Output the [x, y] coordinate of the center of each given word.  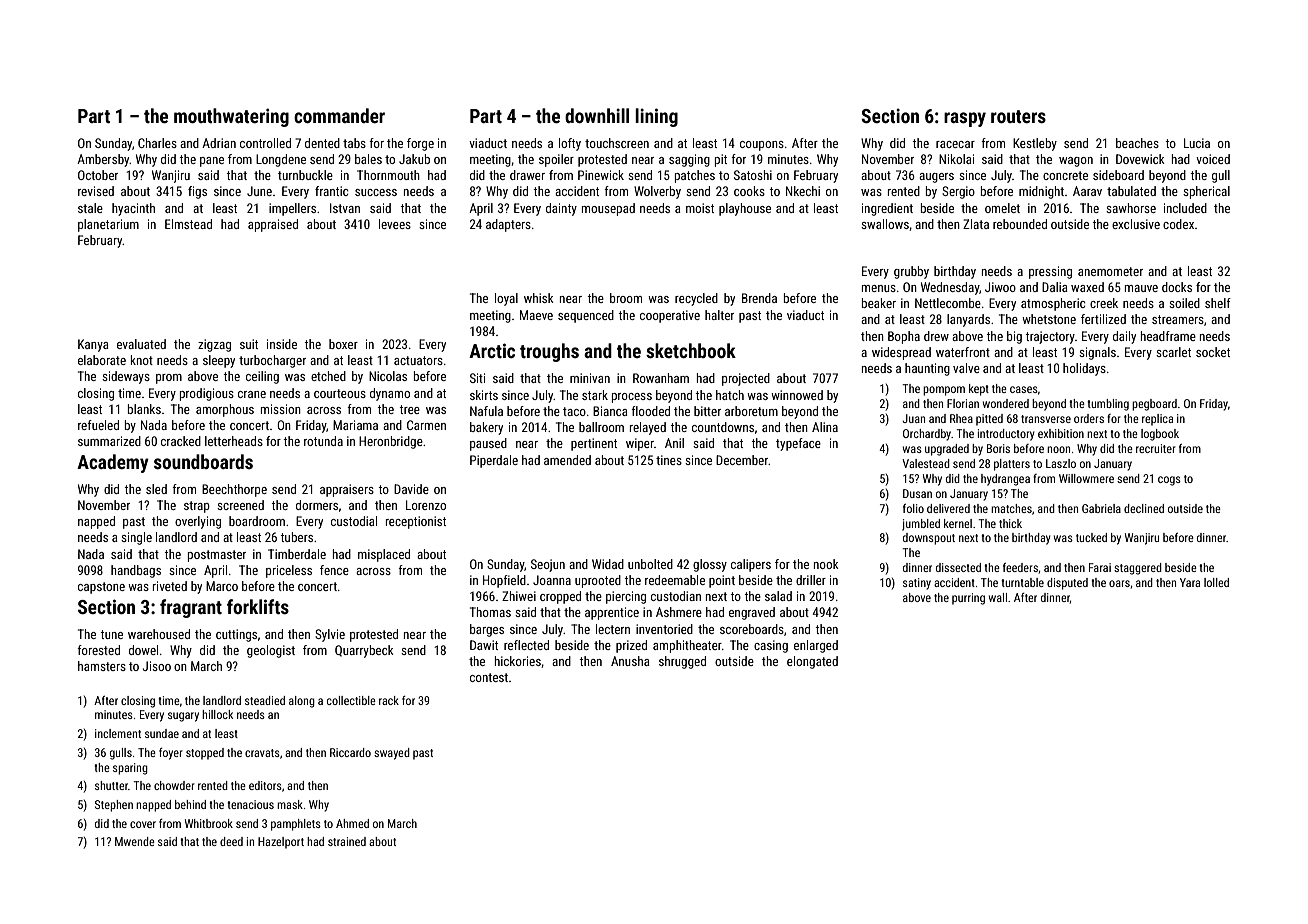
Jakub [414, 159]
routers [1018, 116]
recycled [696, 299]
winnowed [797, 395]
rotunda [323, 441]
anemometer [1110, 271]
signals [1097, 353]
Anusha [630, 661]
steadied [265, 700]
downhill [597, 115]
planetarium [108, 225]
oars [1119, 583]
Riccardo [350, 752]
